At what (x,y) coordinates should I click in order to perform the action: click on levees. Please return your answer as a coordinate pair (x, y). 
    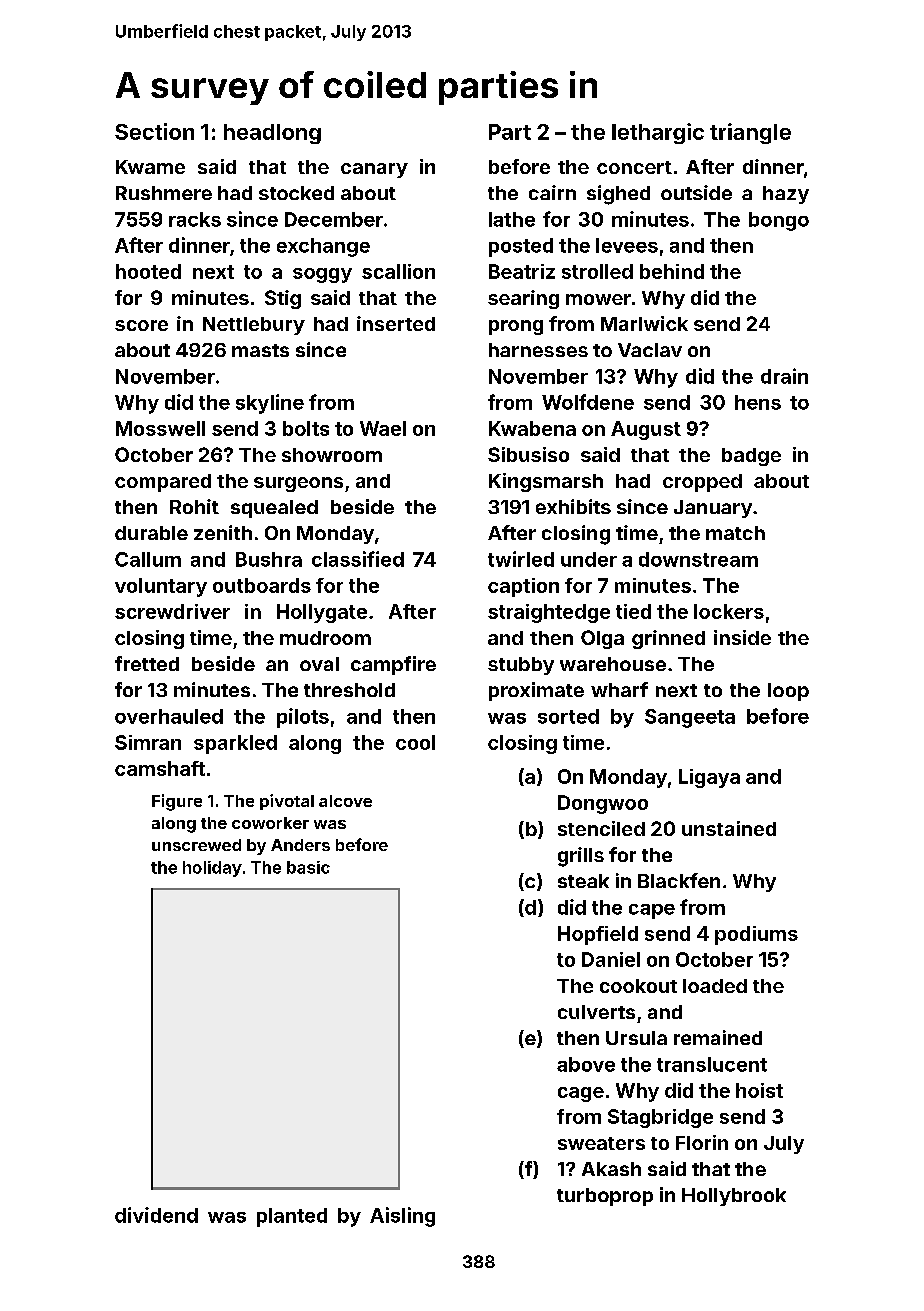
    Looking at the image, I should click on (627, 245).
